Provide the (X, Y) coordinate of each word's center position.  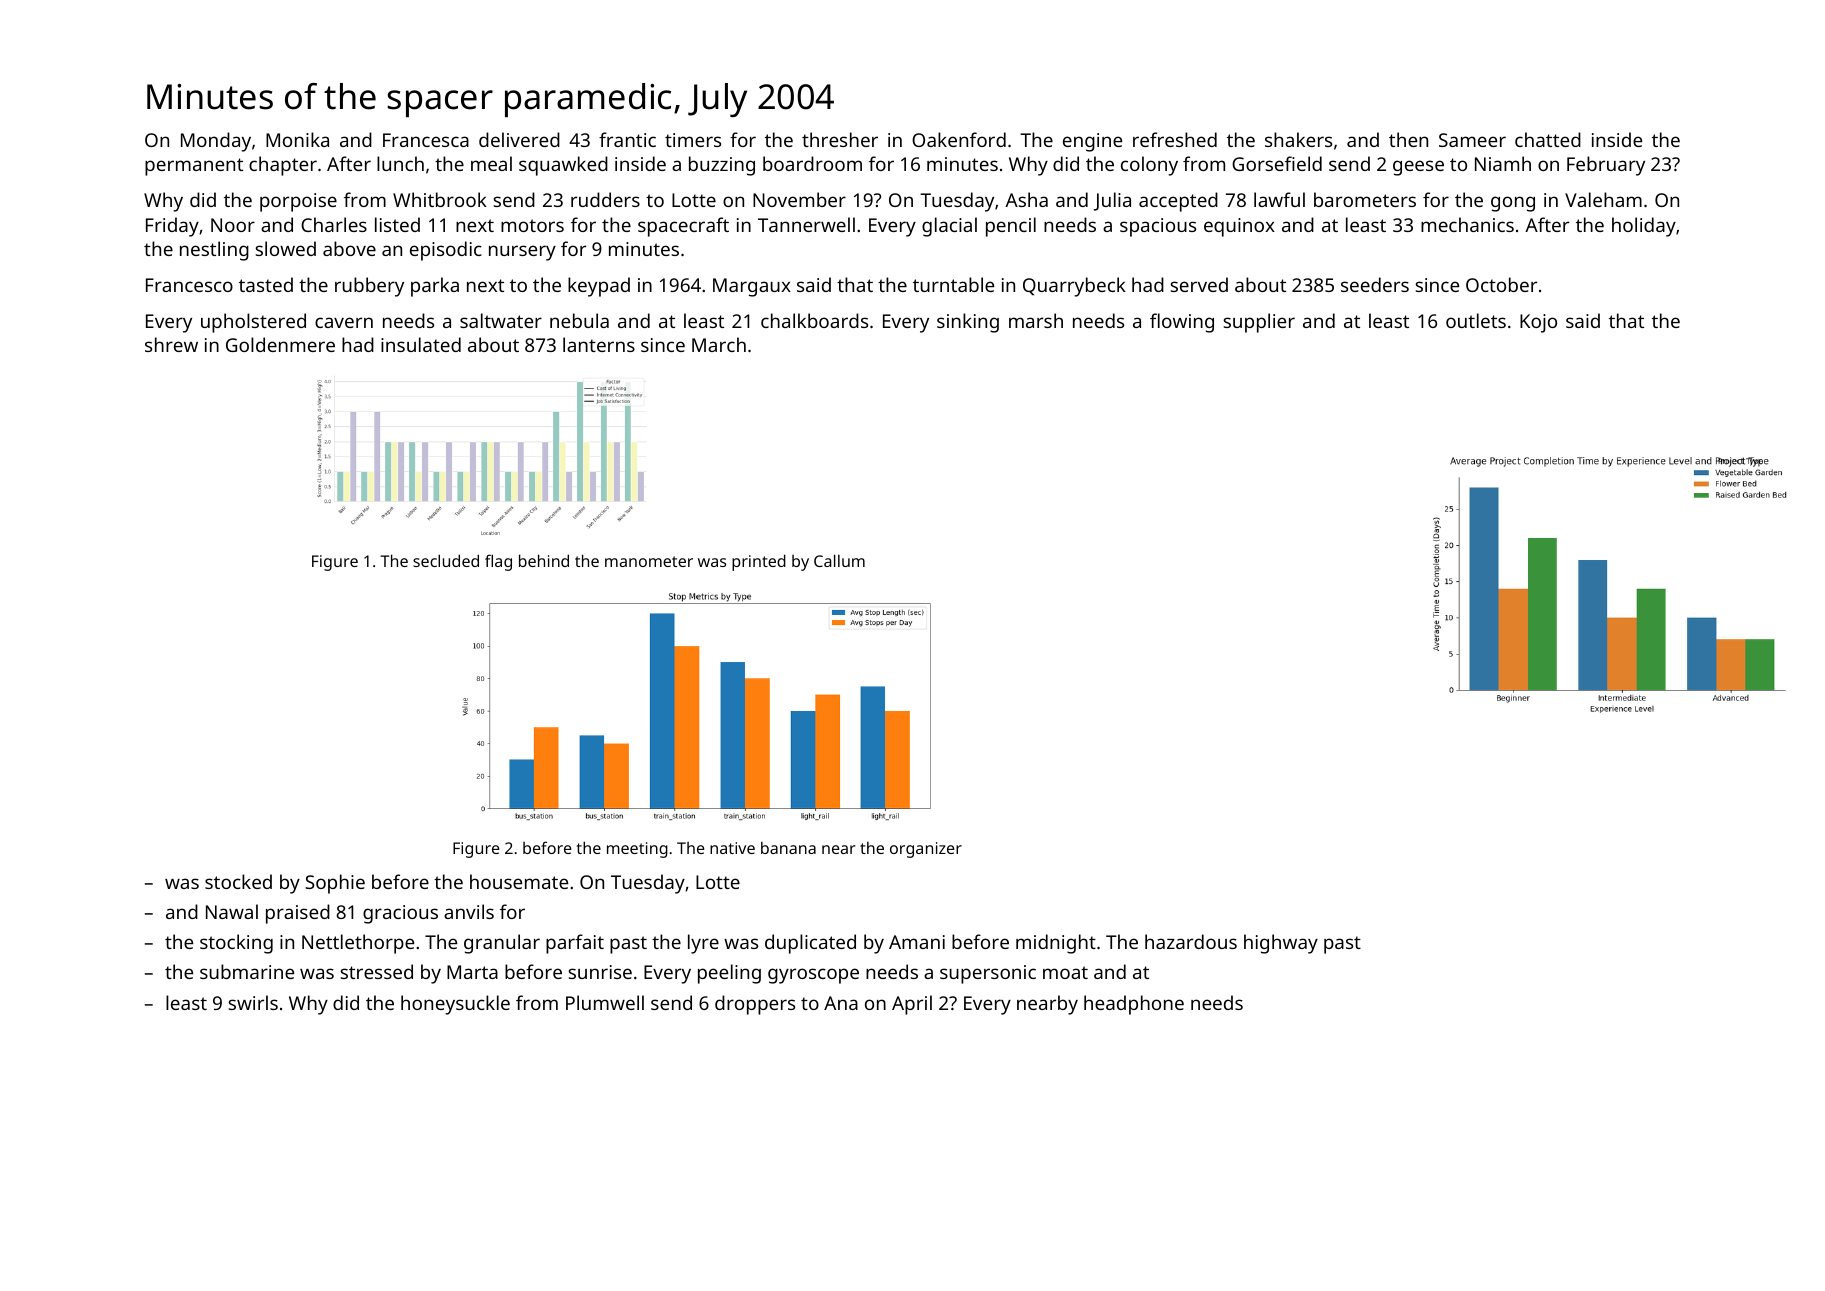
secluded (446, 560)
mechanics (1467, 224)
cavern (344, 322)
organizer (926, 850)
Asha (1026, 199)
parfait (575, 944)
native (732, 848)
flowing (1182, 323)
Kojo (1538, 323)
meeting (637, 850)
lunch (400, 163)
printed (759, 562)
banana (788, 848)
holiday (1644, 227)
